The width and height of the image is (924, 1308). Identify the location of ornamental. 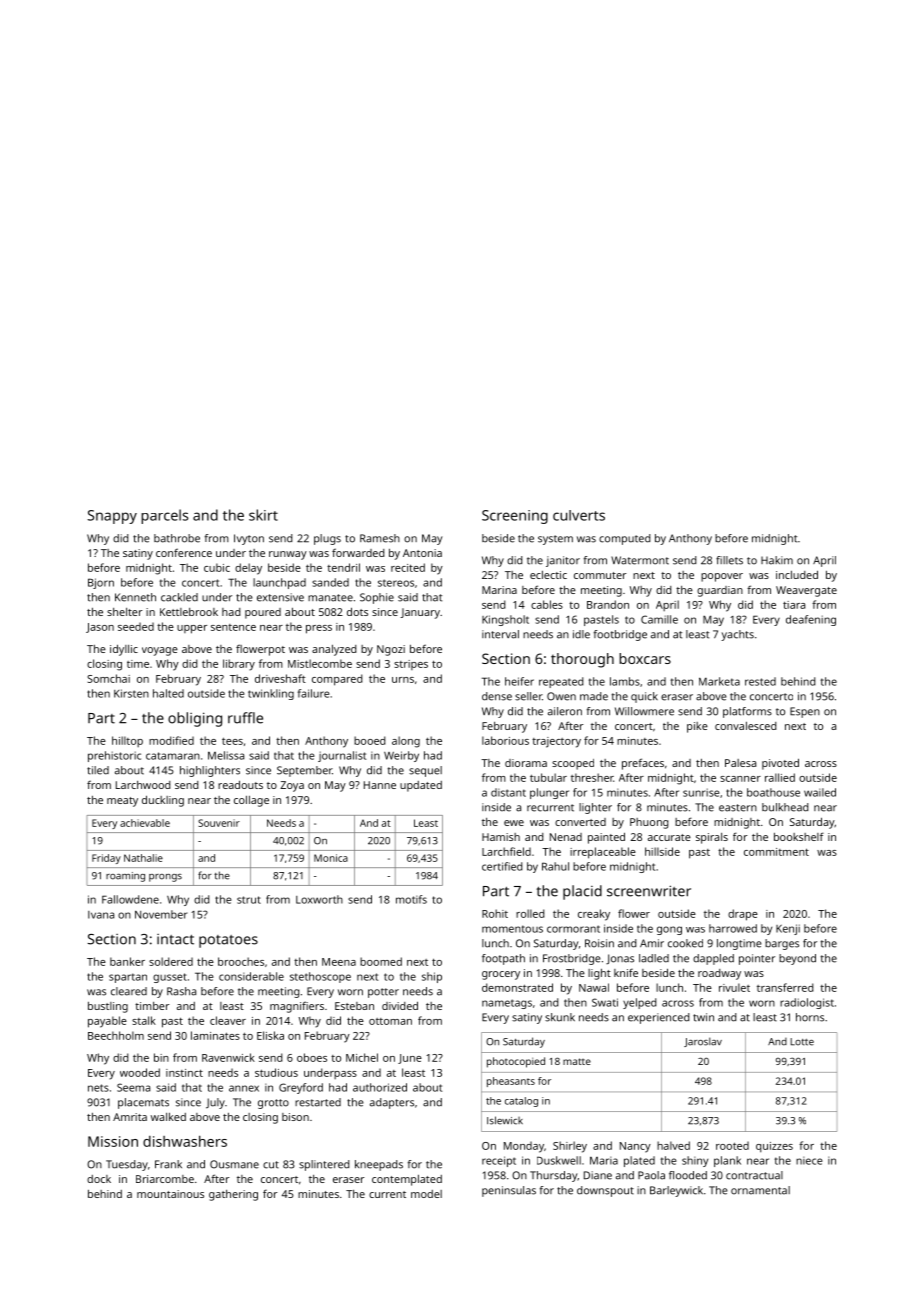
(760, 1190).
